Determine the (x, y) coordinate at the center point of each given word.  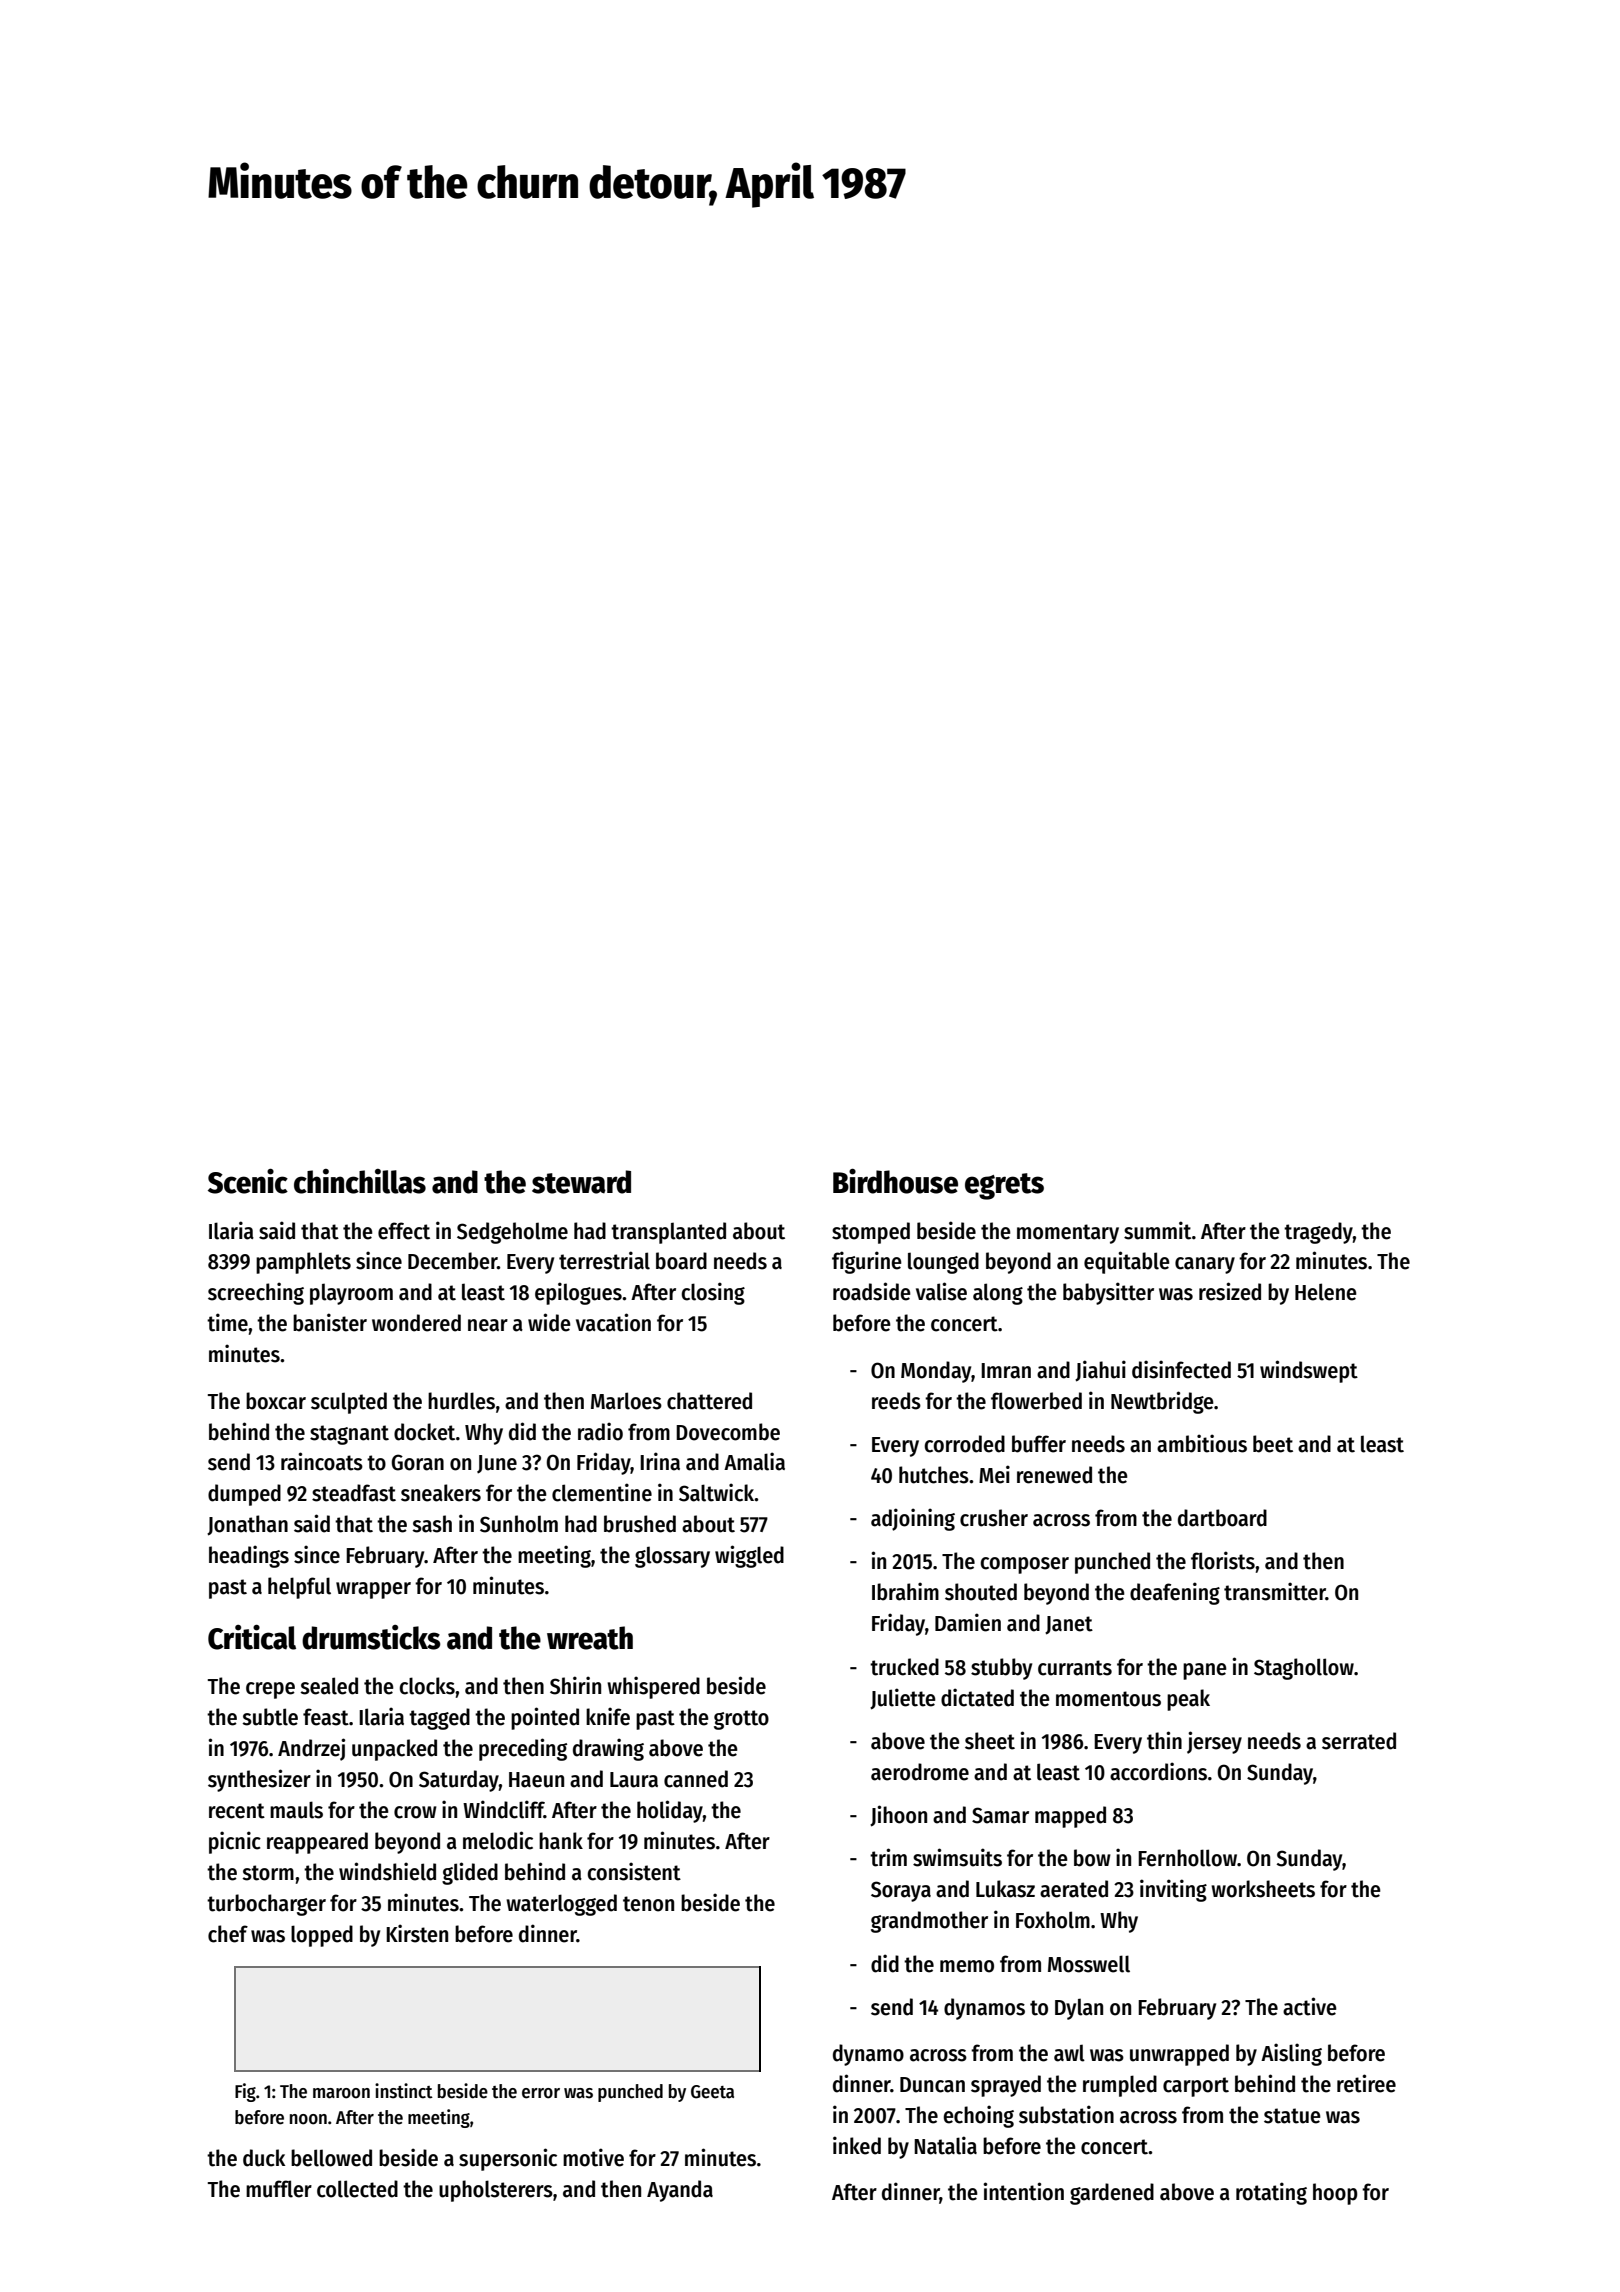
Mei (994, 1474)
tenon (648, 1904)
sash (432, 1524)
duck (264, 2158)
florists (1223, 1560)
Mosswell (1089, 1964)
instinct (404, 2091)
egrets (1004, 1186)
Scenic (248, 1181)
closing (713, 1293)
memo (967, 1966)
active (1310, 2006)
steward (581, 1182)
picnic (235, 1842)
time (227, 1322)
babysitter (1108, 1293)
